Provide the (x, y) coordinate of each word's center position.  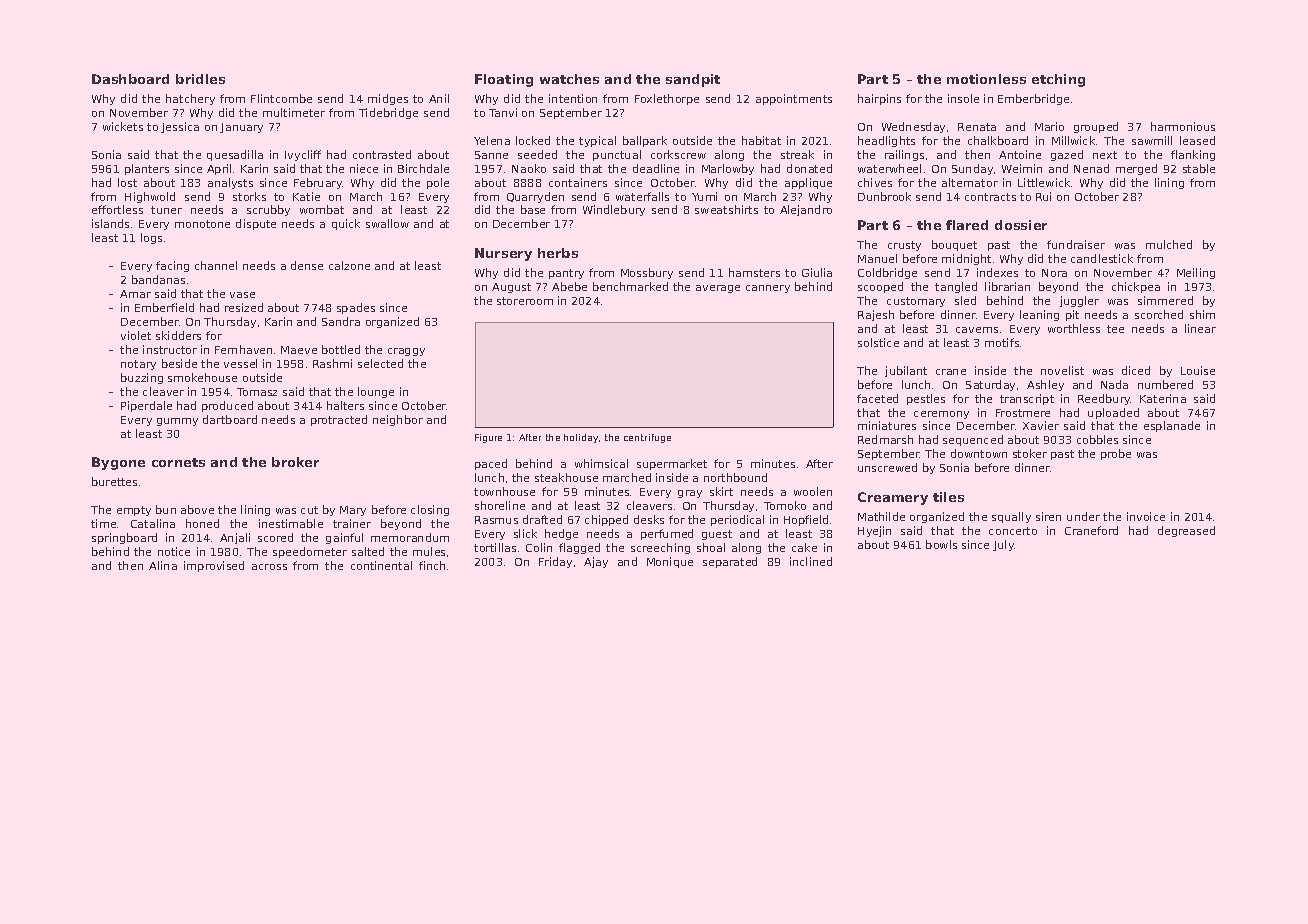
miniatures (887, 425)
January (241, 128)
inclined (811, 561)
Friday (555, 562)
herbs (558, 253)
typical (597, 141)
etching (1058, 80)
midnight (966, 259)
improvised (214, 566)
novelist (1062, 370)
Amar (135, 294)
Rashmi (332, 363)
